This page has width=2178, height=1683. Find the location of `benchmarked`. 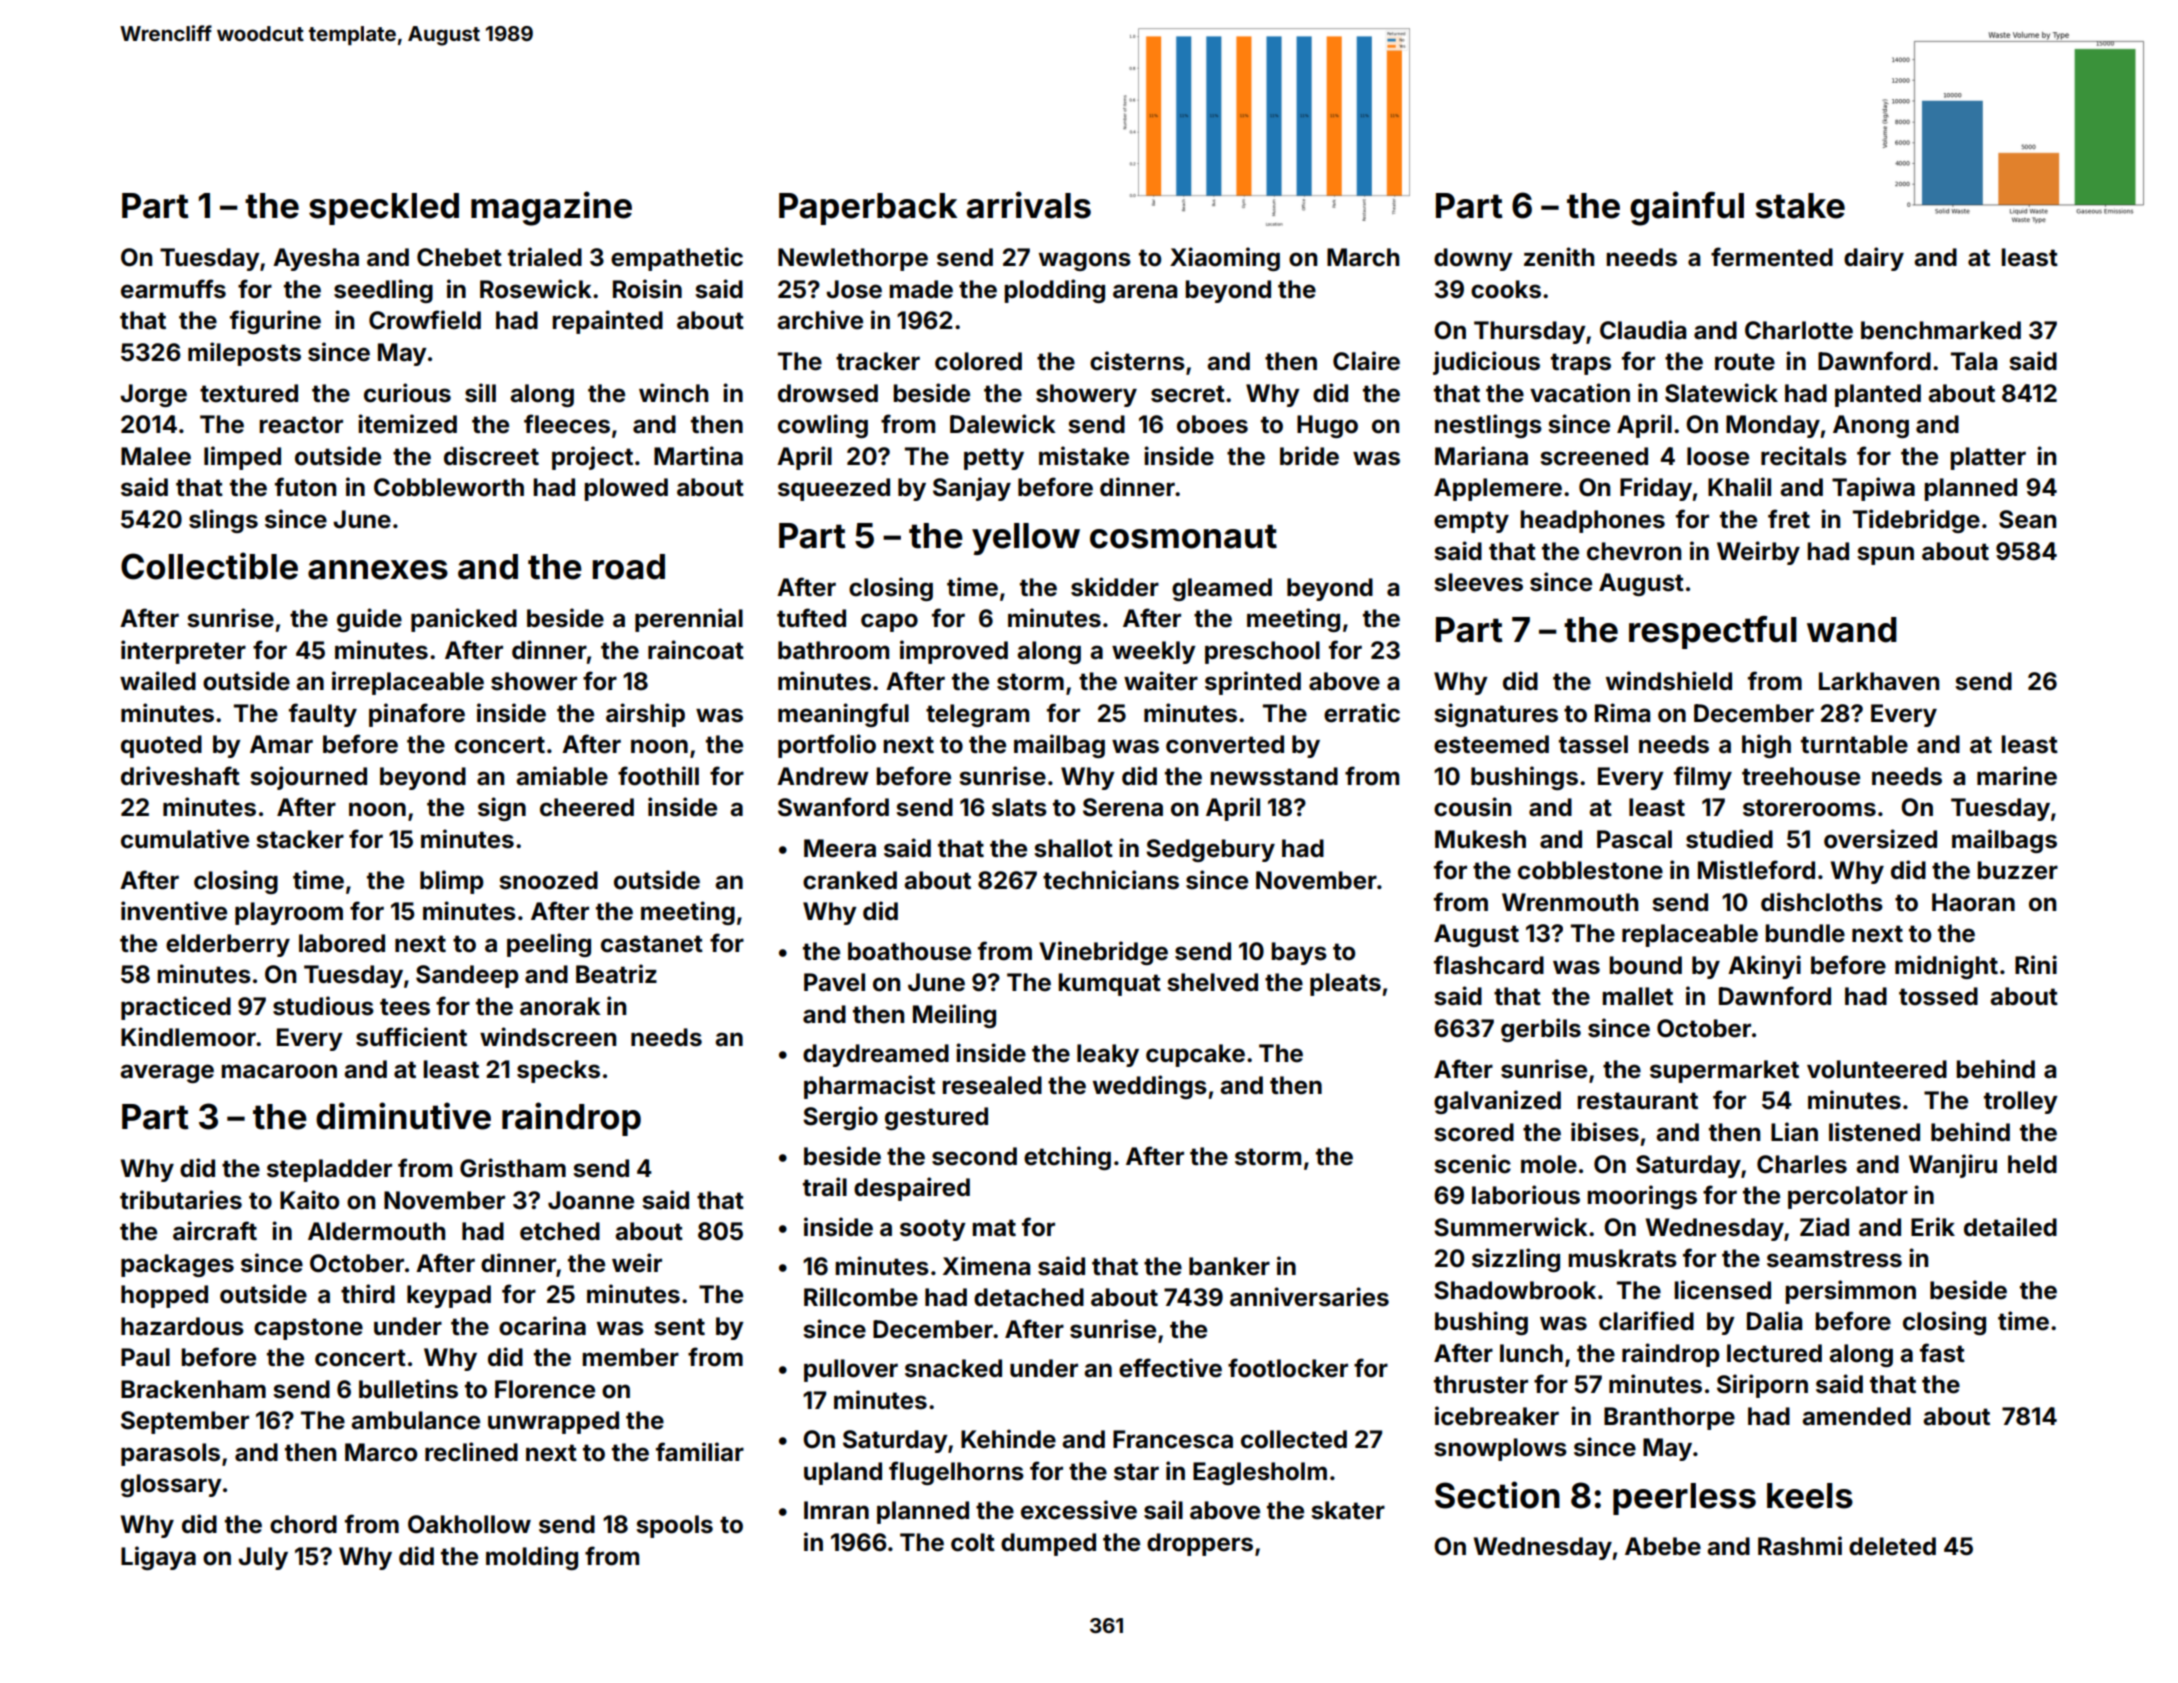

benchmarked is located at coordinates (1941, 330).
